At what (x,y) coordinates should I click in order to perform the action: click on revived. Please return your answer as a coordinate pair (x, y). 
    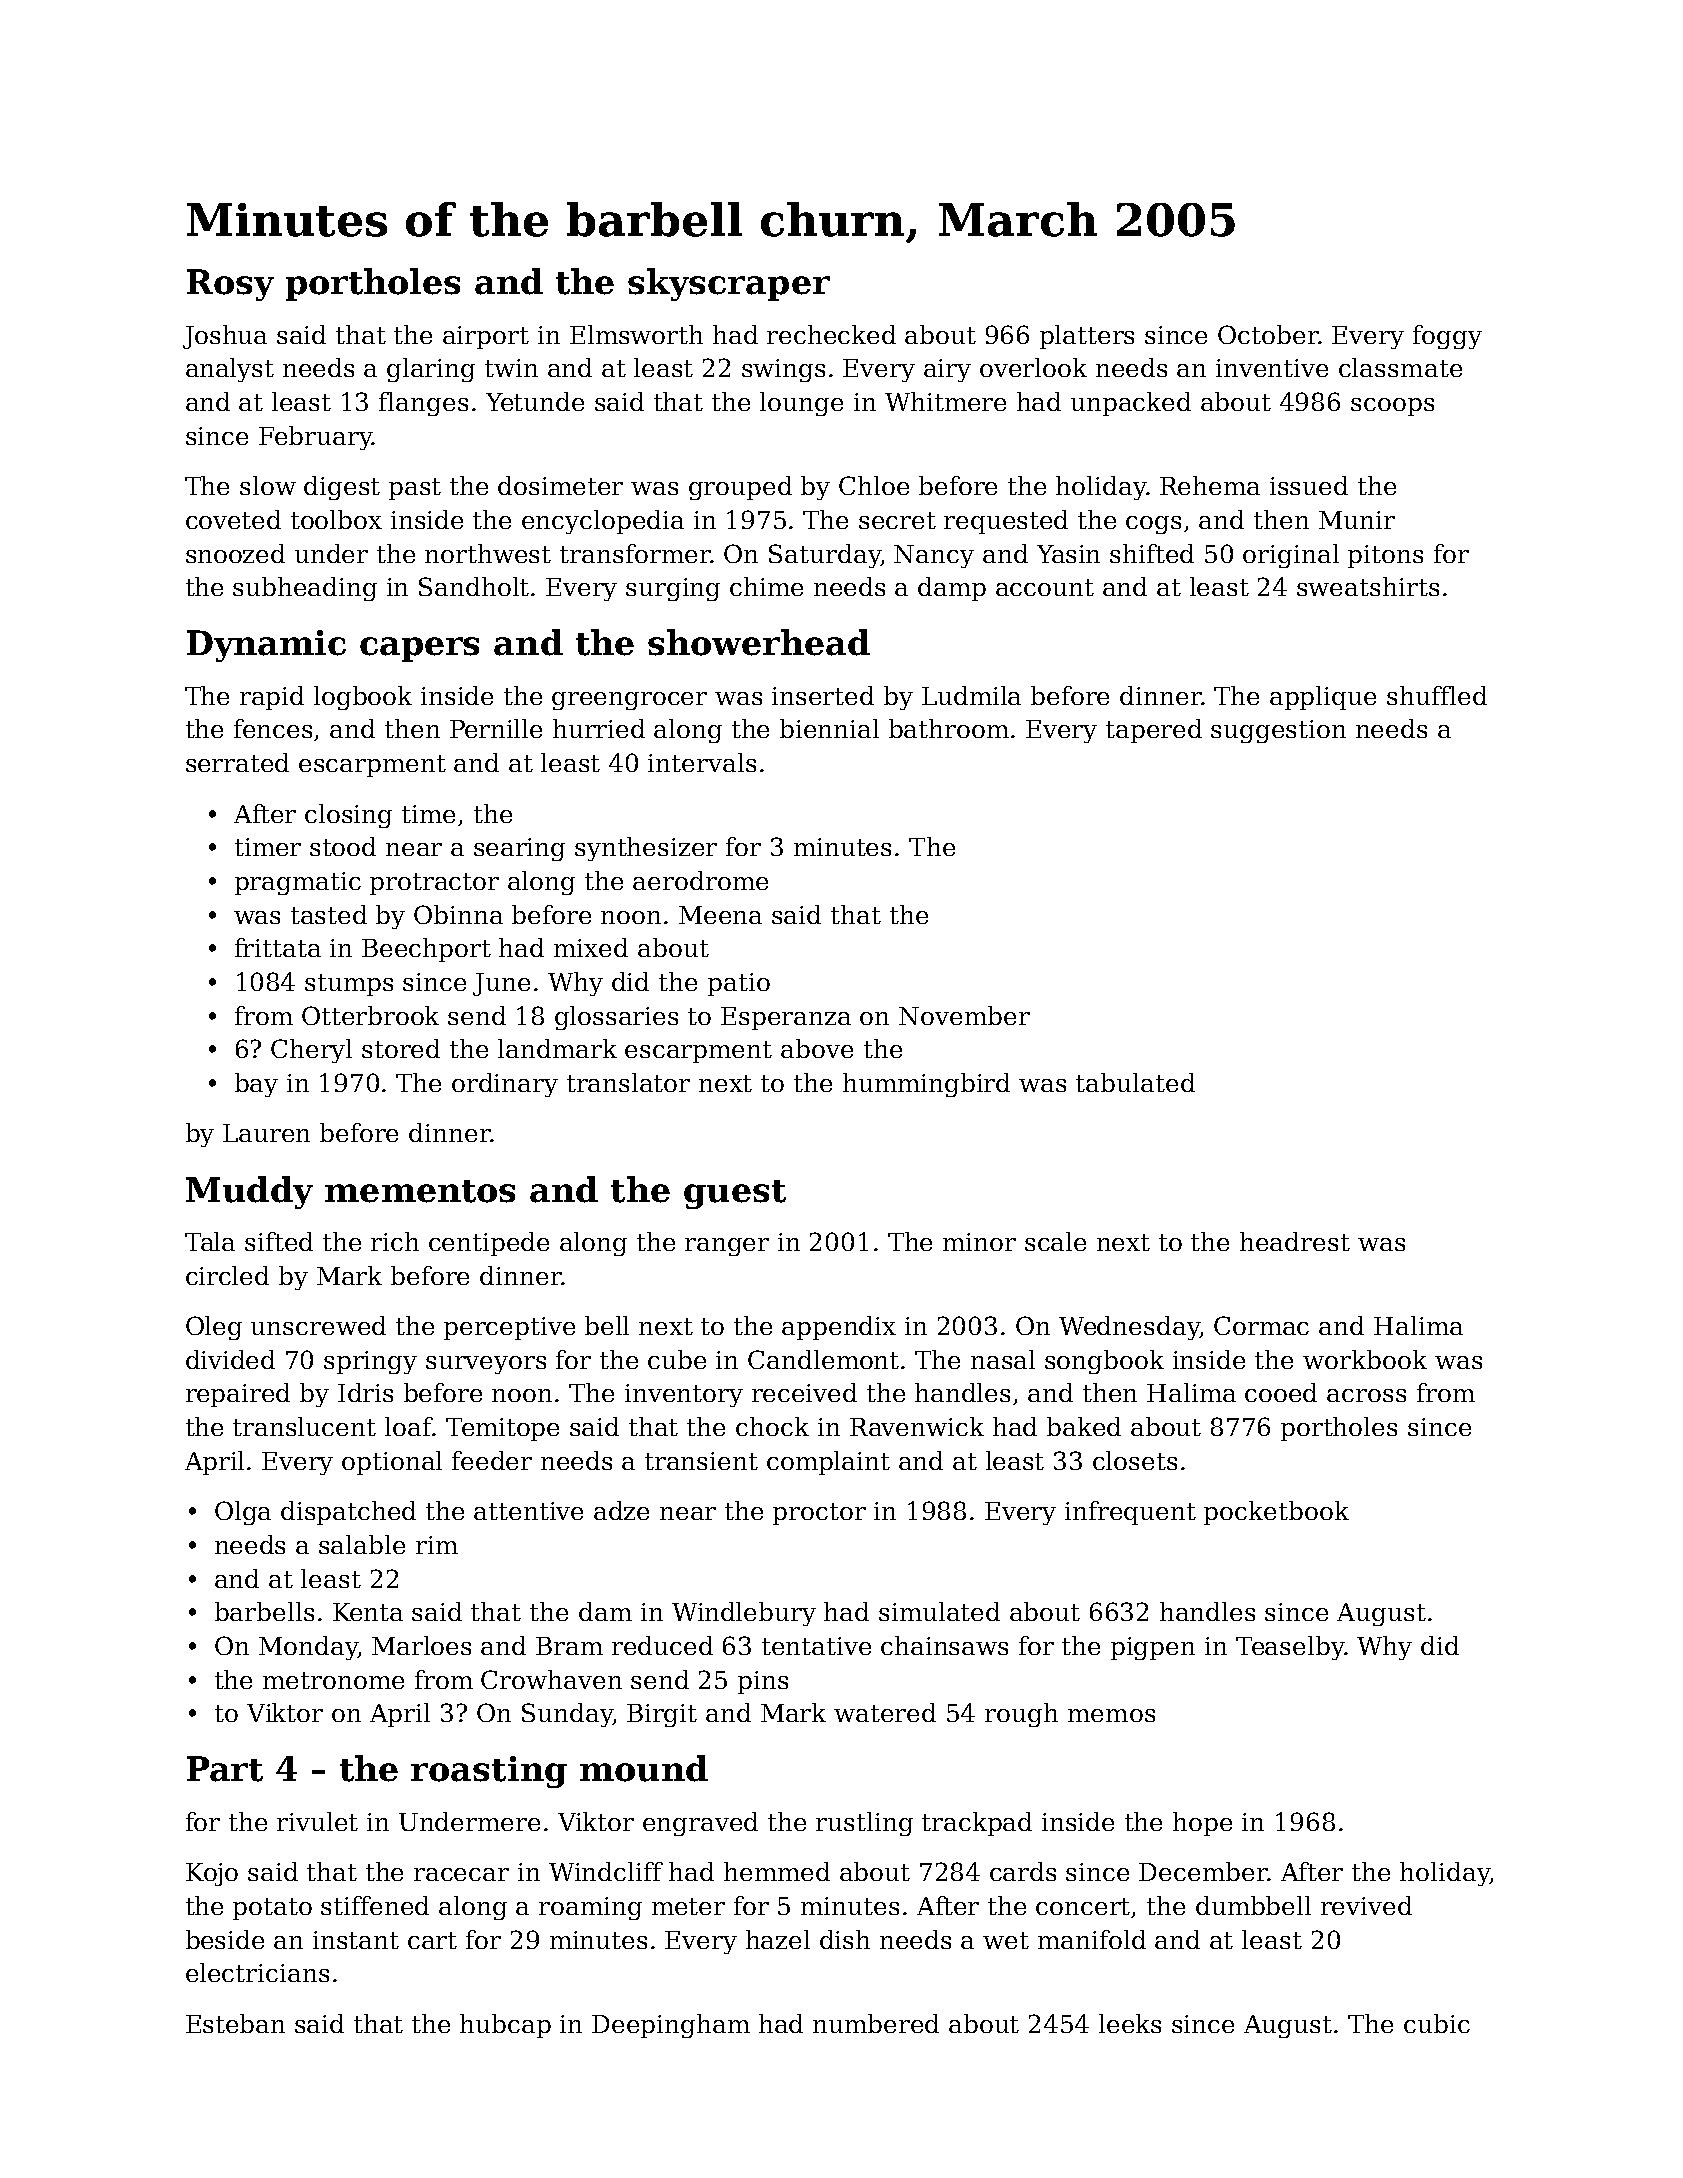
    Looking at the image, I should click on (1366, 1905).
